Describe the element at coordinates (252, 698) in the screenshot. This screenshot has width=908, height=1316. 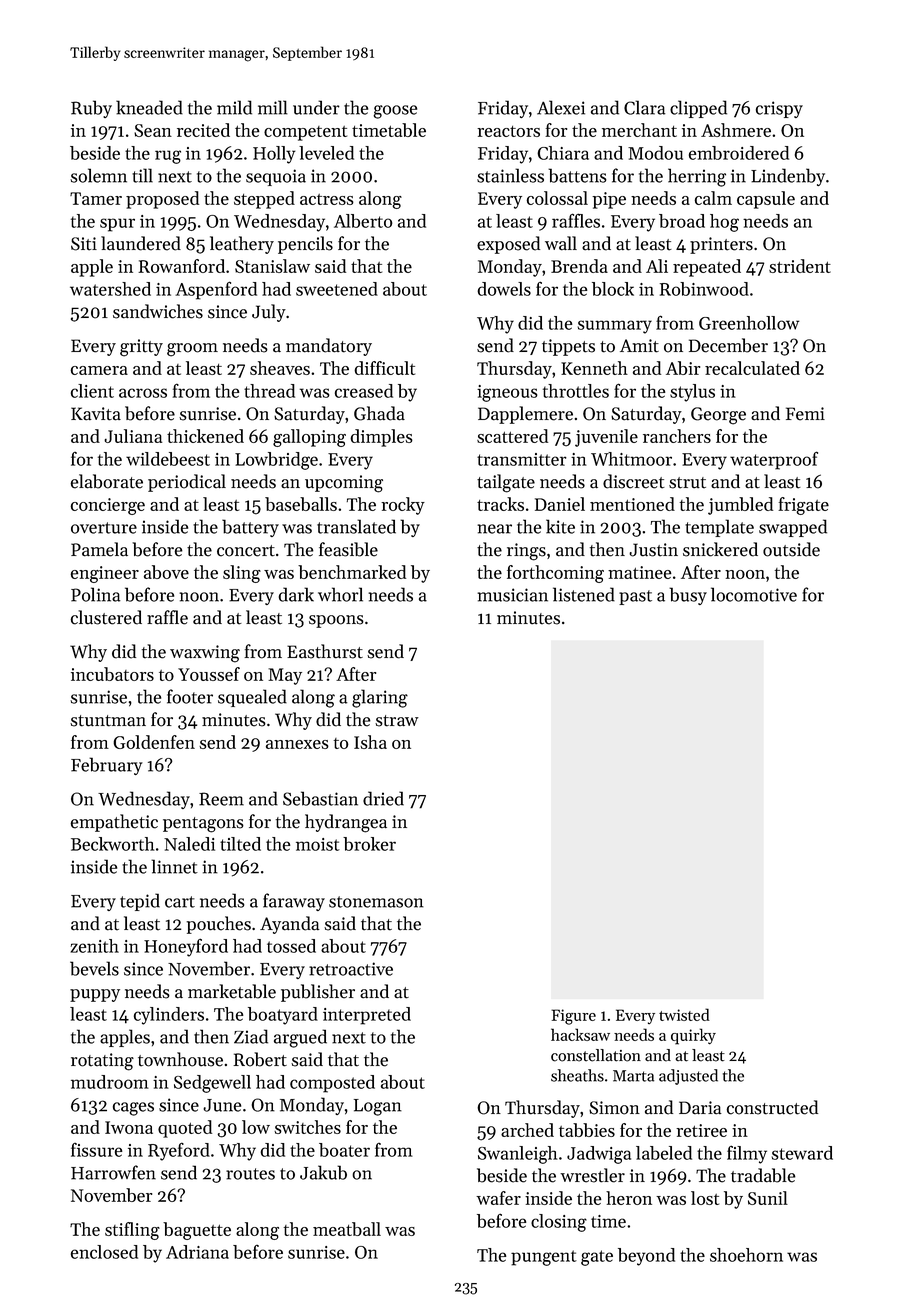
I see `squealed` at that location.
